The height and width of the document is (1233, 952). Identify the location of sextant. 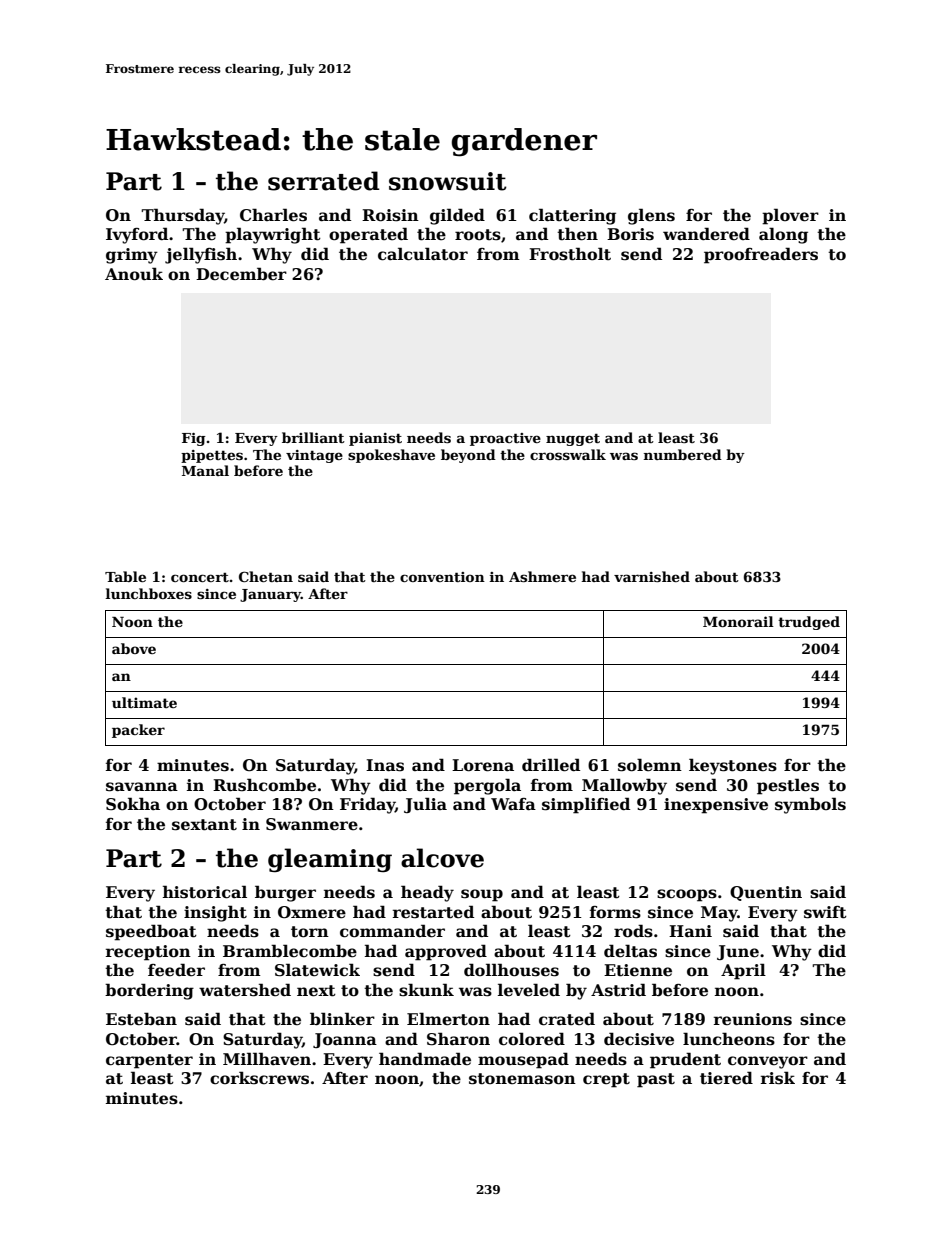
(204, 825).
